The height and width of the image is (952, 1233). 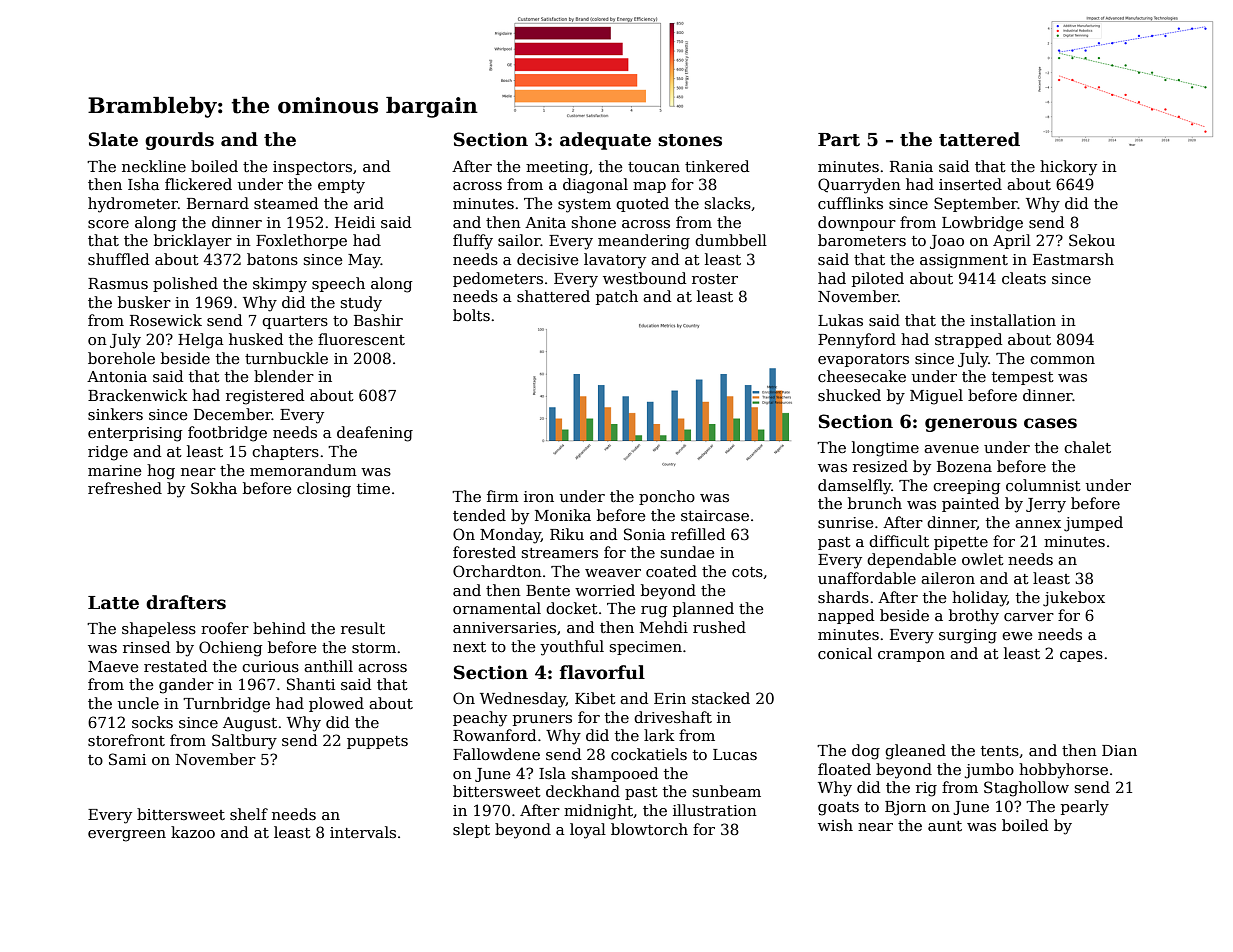 What do you see at coordinates (974, 617) in the image?
I see `brothy` at bounding box center [974, 617].
